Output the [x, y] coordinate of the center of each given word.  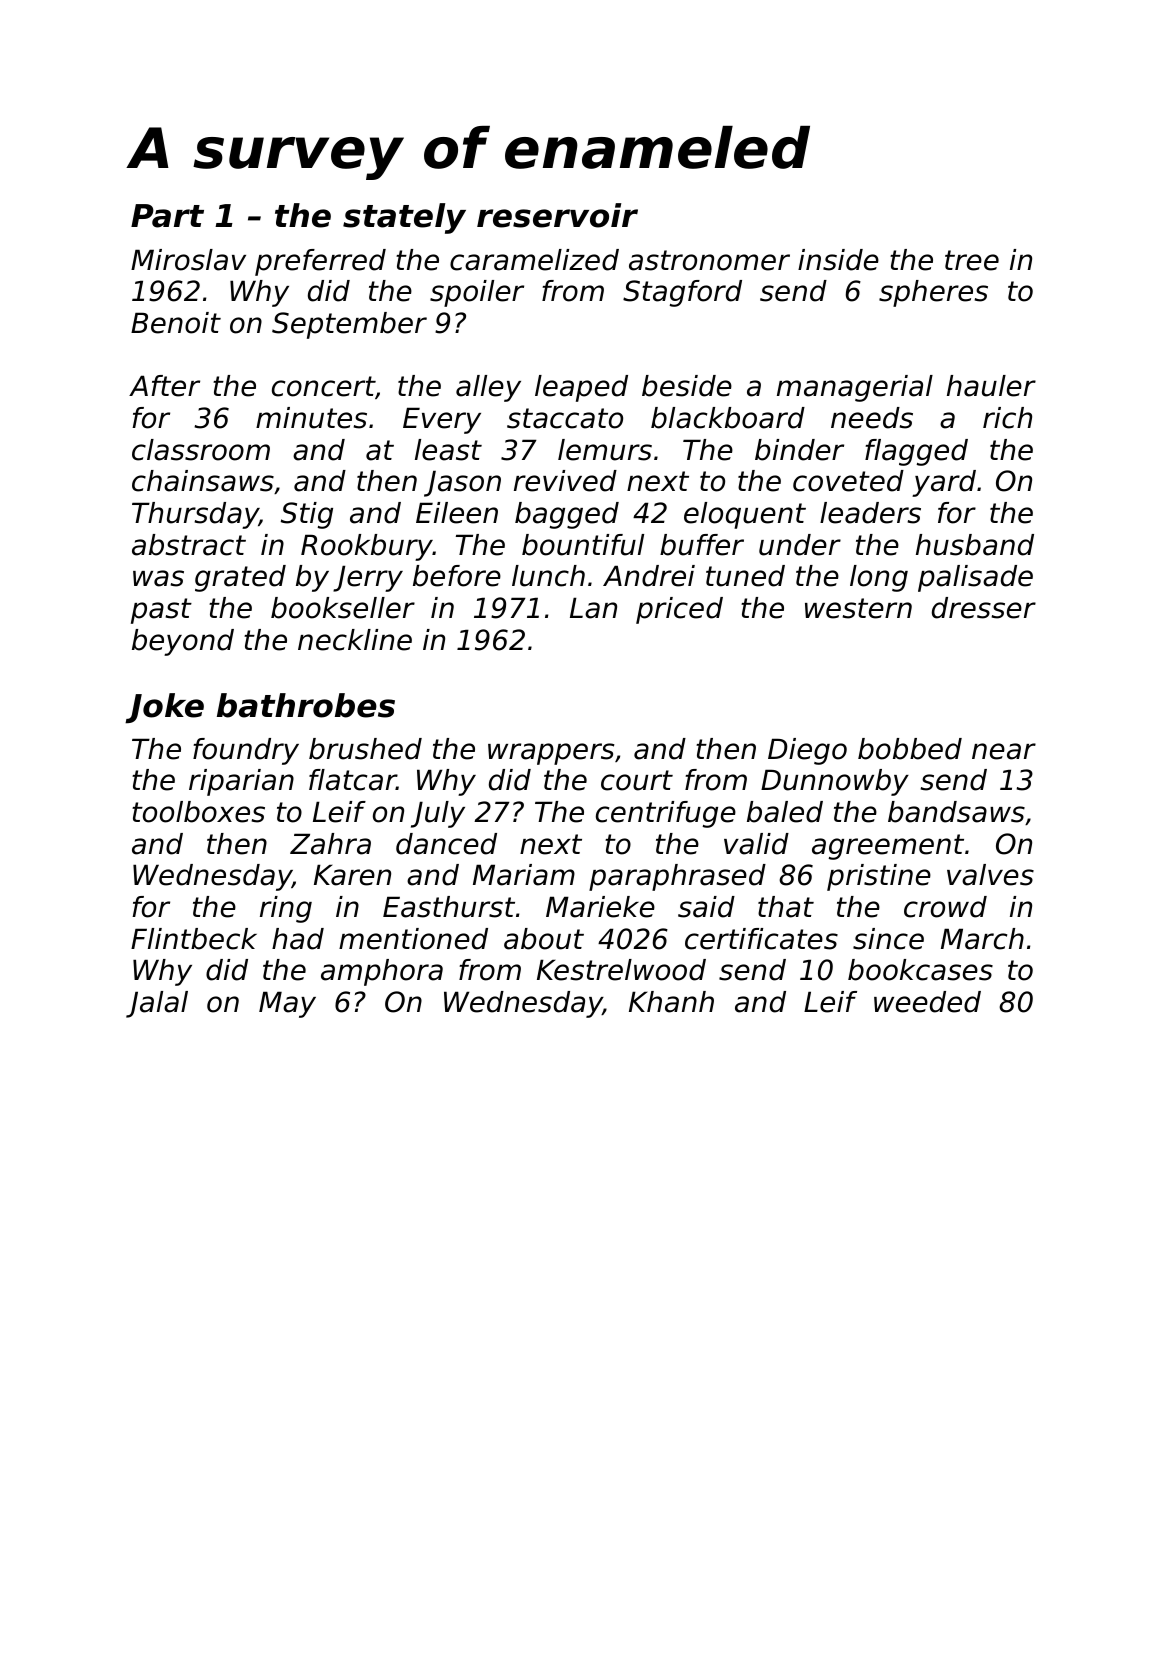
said [706, 907]
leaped [581, 388]
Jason [462, 483]
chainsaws [203, 481]
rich [1007, 418]
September [349, 325]
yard [944, 483]
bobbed [910, 749]
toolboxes [198, 812]
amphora [382, 972]
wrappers [551, 754]
